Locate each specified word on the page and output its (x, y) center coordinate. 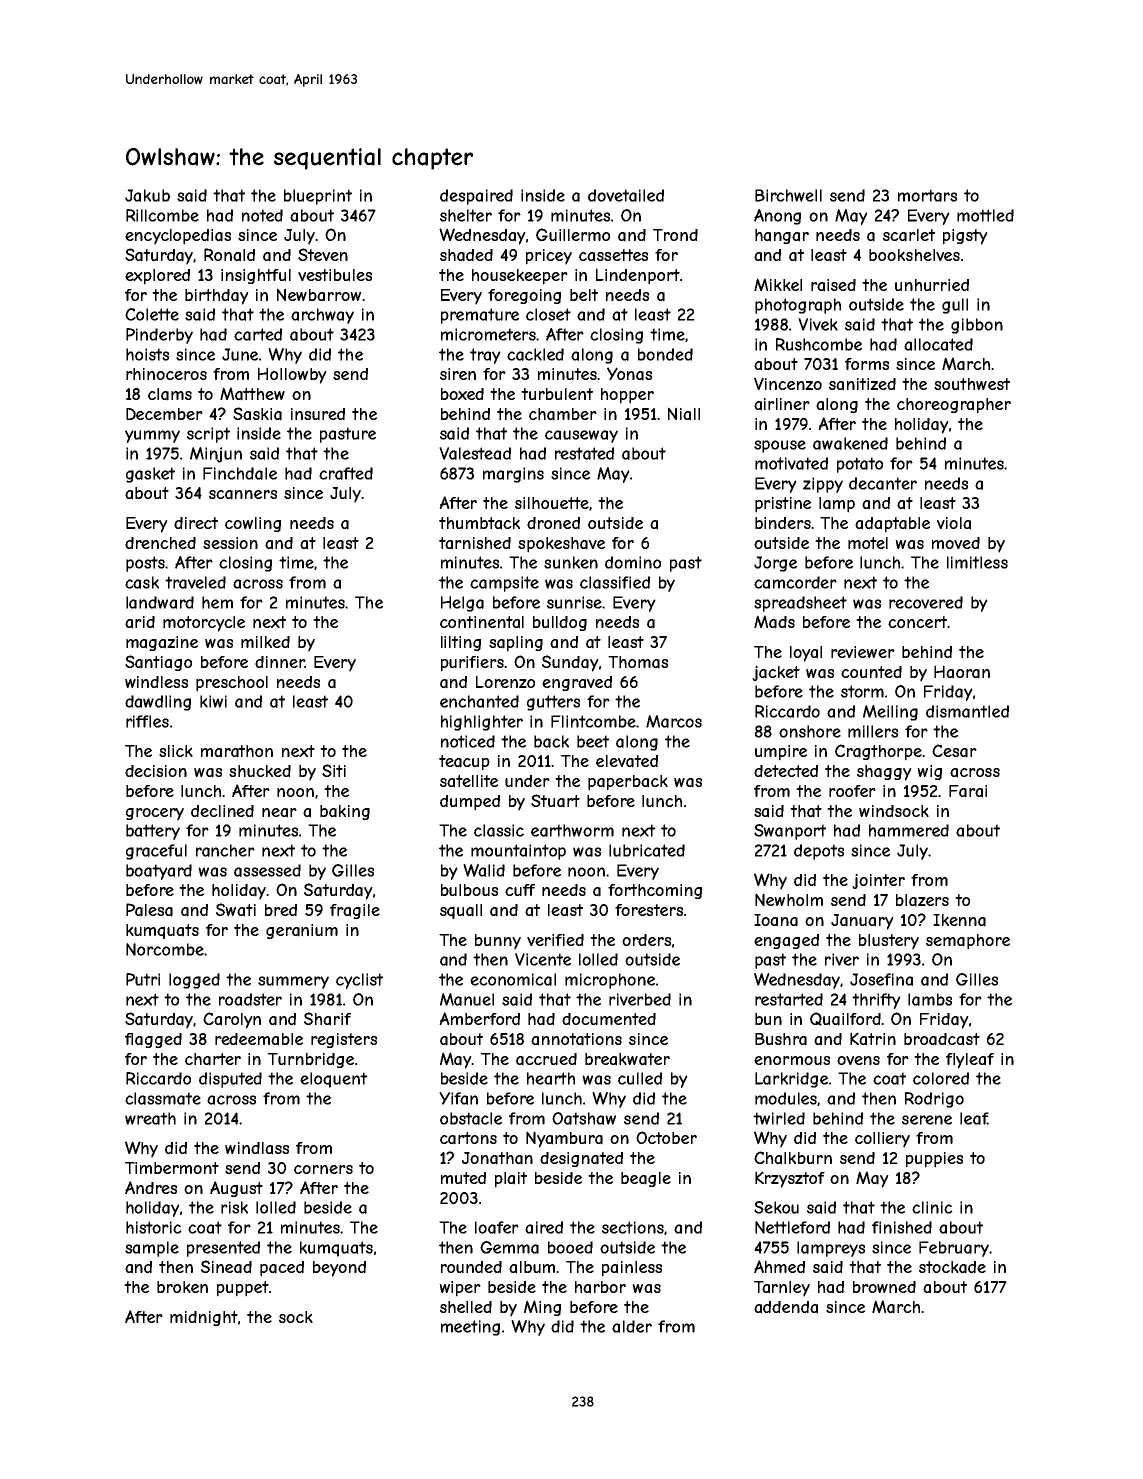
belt (584, 295)
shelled (466, 1307)
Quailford (845, 1019)
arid (140, 622)
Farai (968, 791)
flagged (153, 1040)
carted (258, 334)
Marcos (674, 721)
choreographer (954, 406)
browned (884, 1287)
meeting (470, 1328)
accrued (546, 1059)
